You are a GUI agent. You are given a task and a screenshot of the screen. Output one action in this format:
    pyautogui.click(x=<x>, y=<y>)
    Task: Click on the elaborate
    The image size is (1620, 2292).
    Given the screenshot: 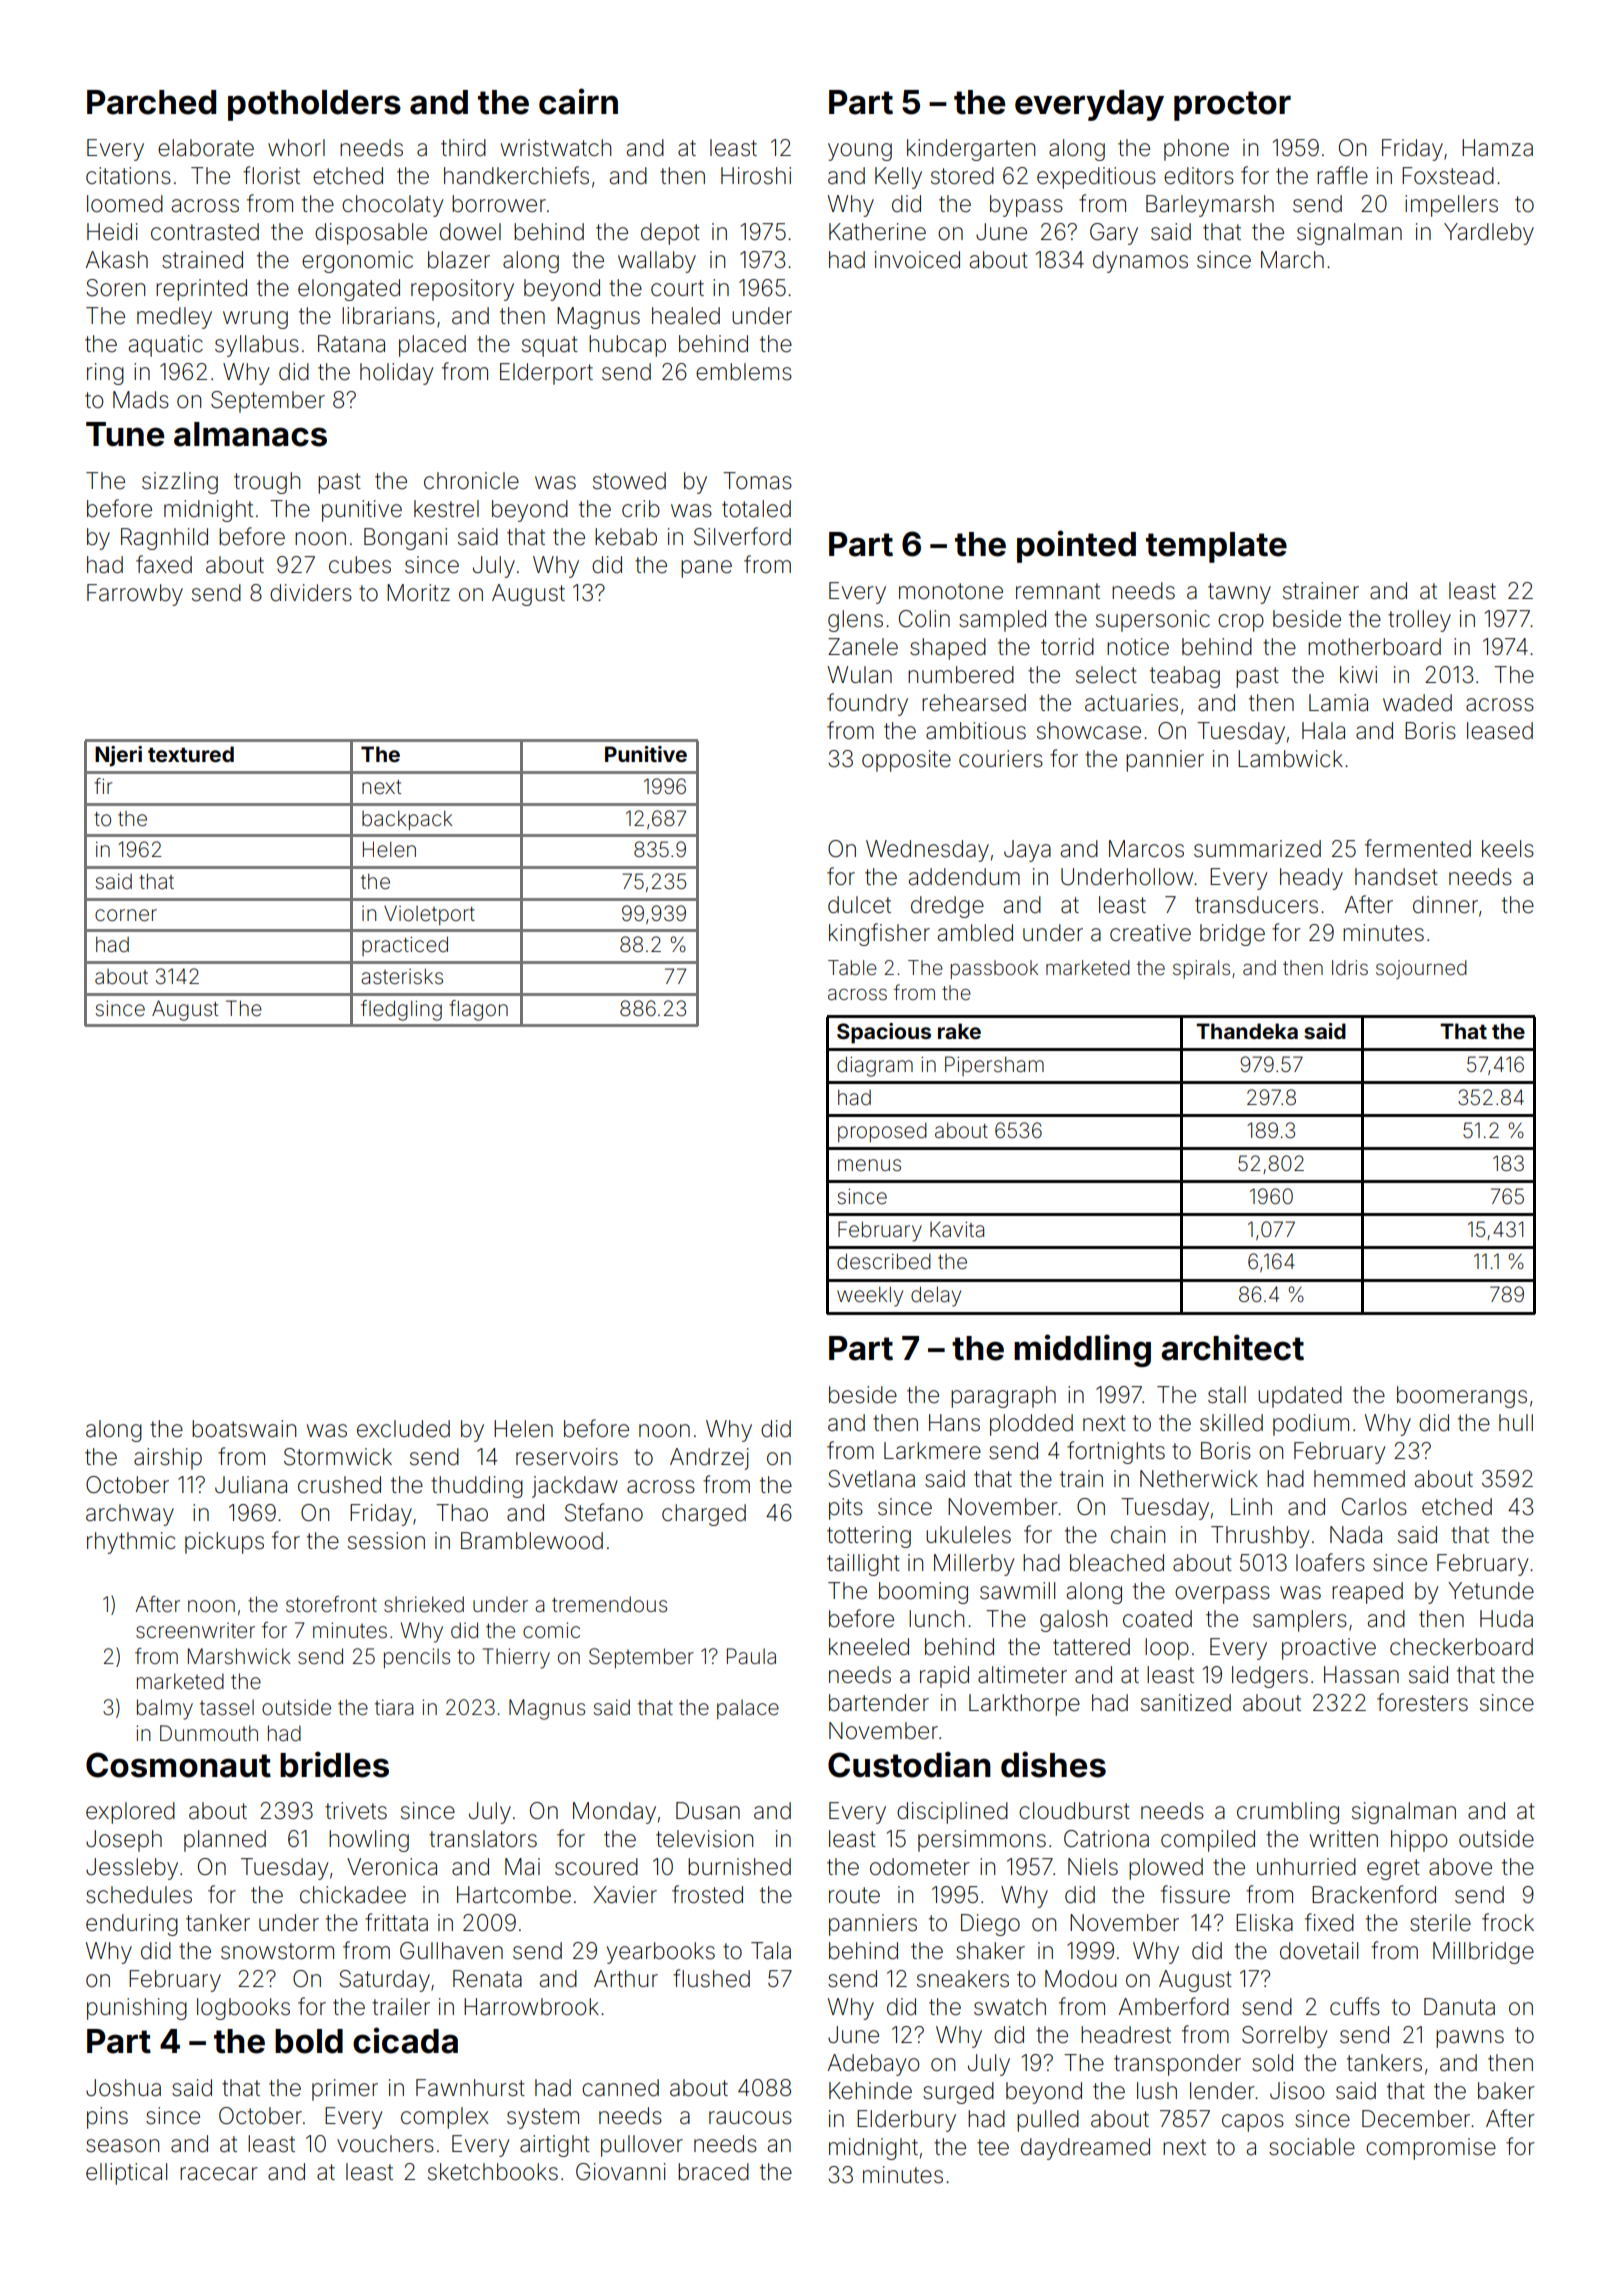 What is the action you would take?
    pyautogui.click(x=206, y=148)
